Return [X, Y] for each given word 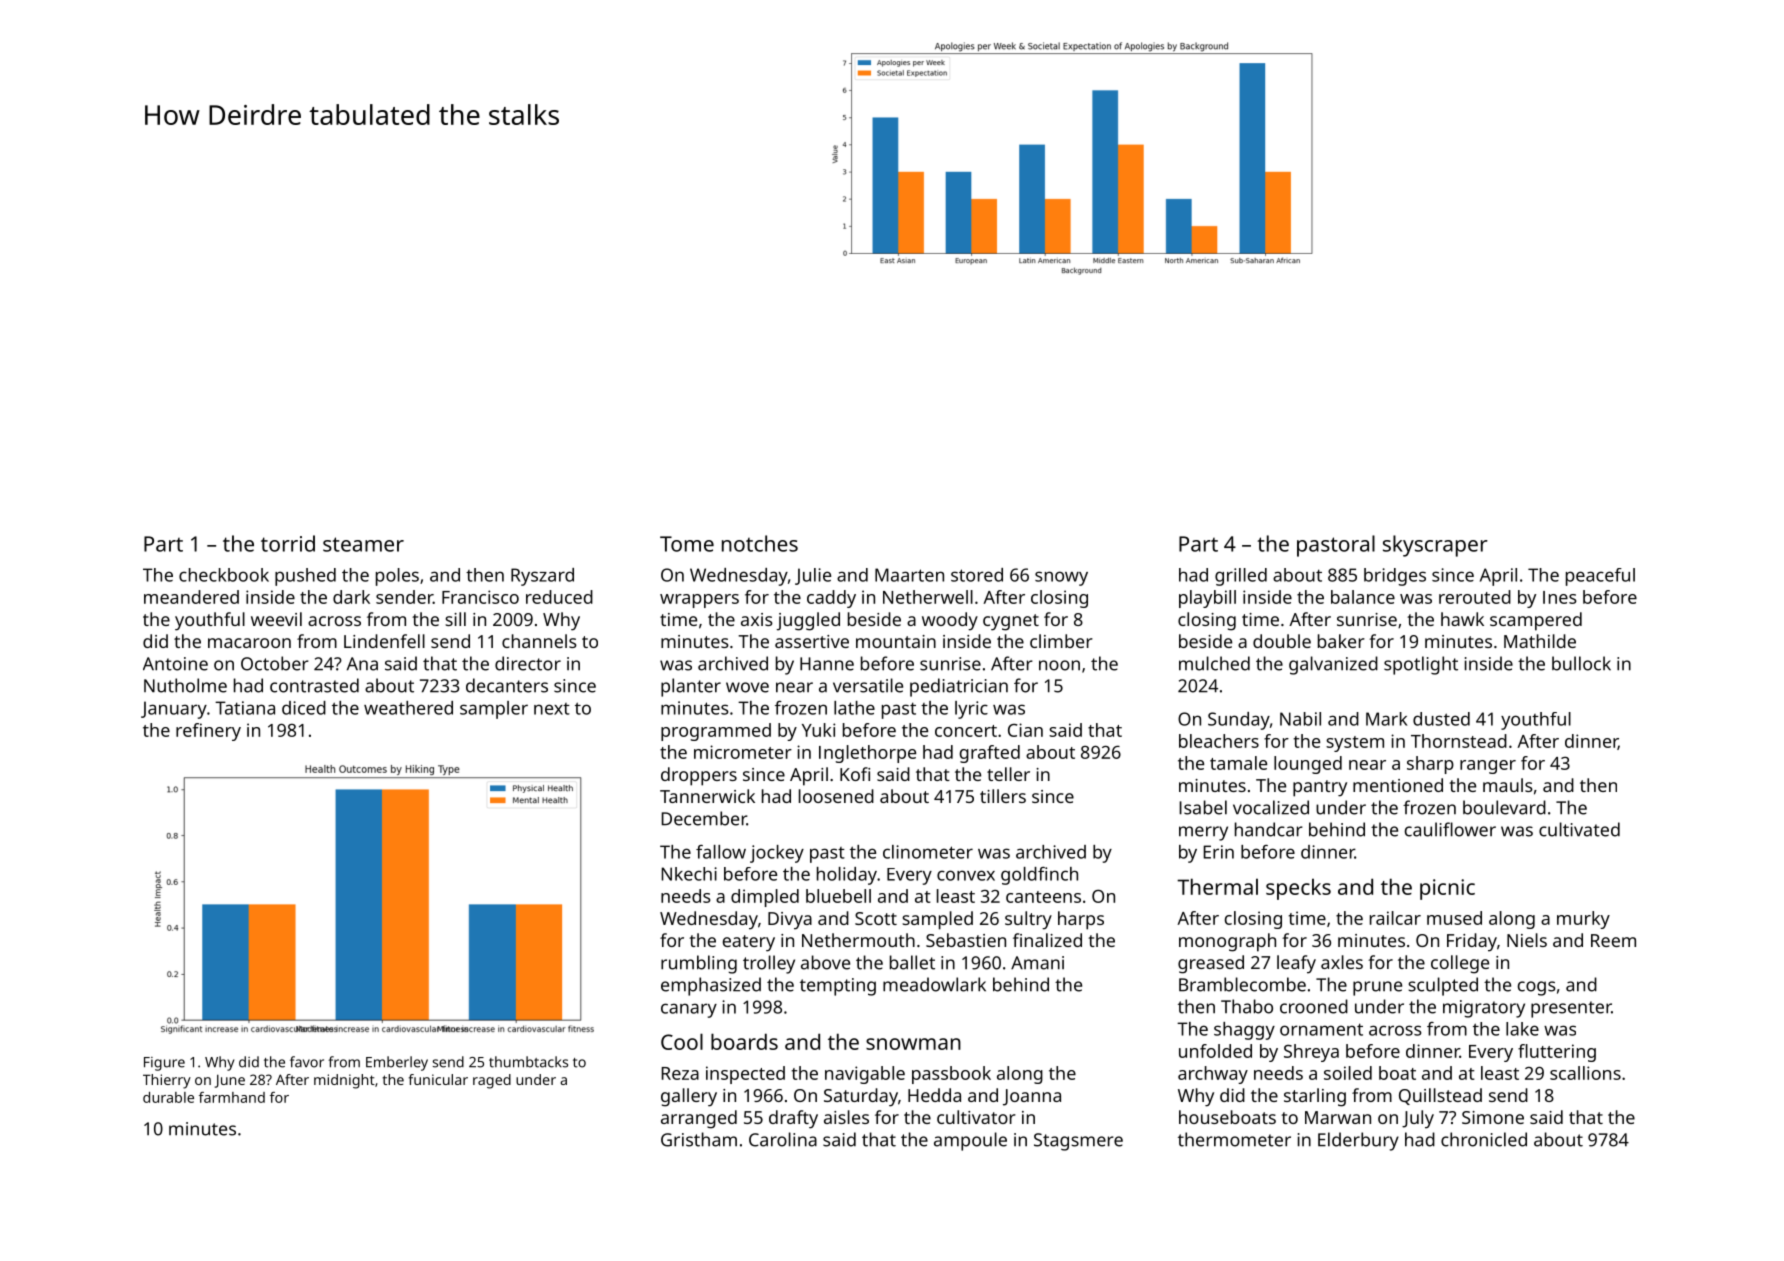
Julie [813, 576]
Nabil [1300, 719]
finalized [1047, 940]
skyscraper [1435, 546]
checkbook [224, 575]
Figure [164, 1064]
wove [747, 687]
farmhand [232, 1097]
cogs [1537, 988]
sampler [494, 710]
